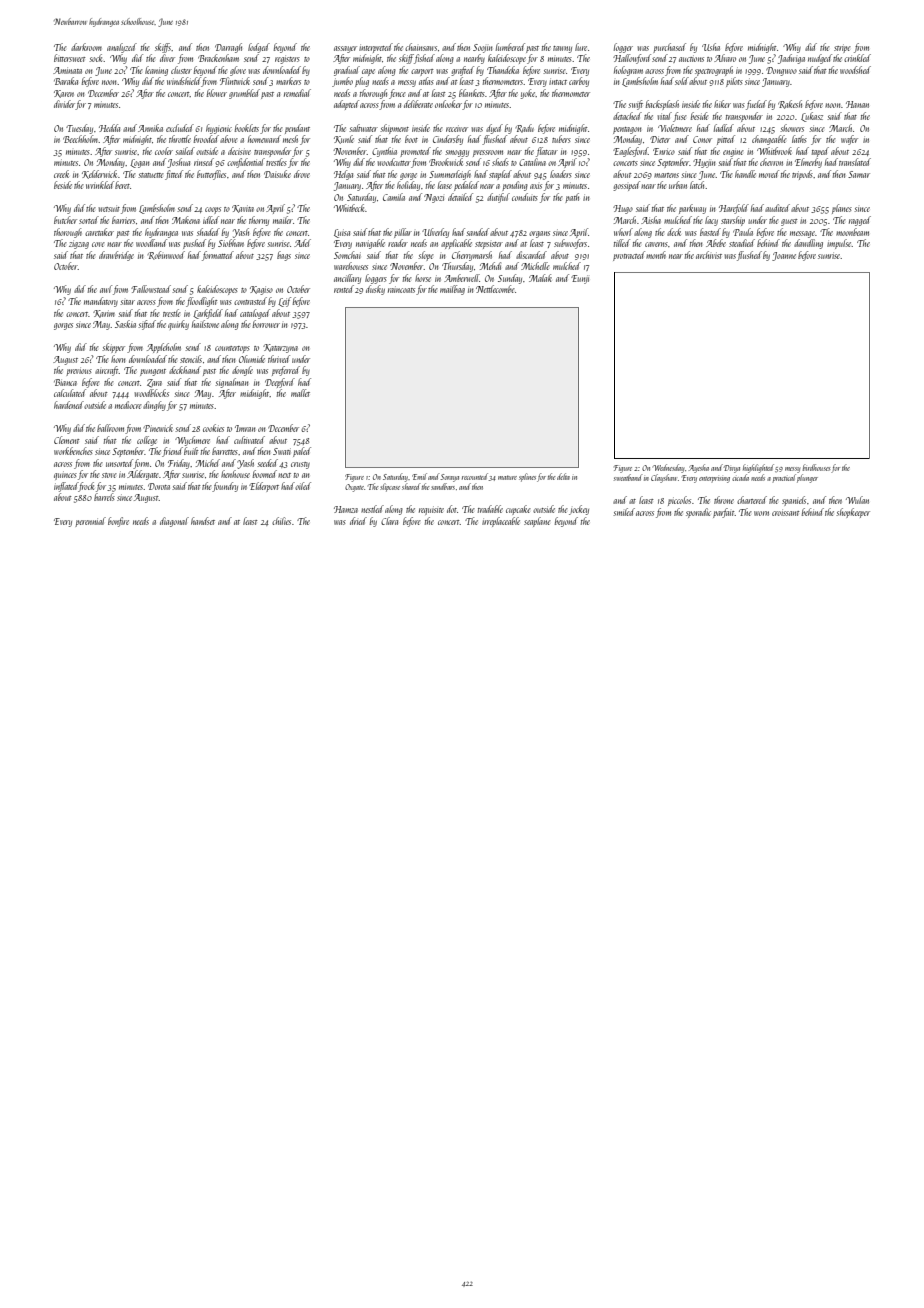  I want to click on birdhouses, so click(816, 467).
